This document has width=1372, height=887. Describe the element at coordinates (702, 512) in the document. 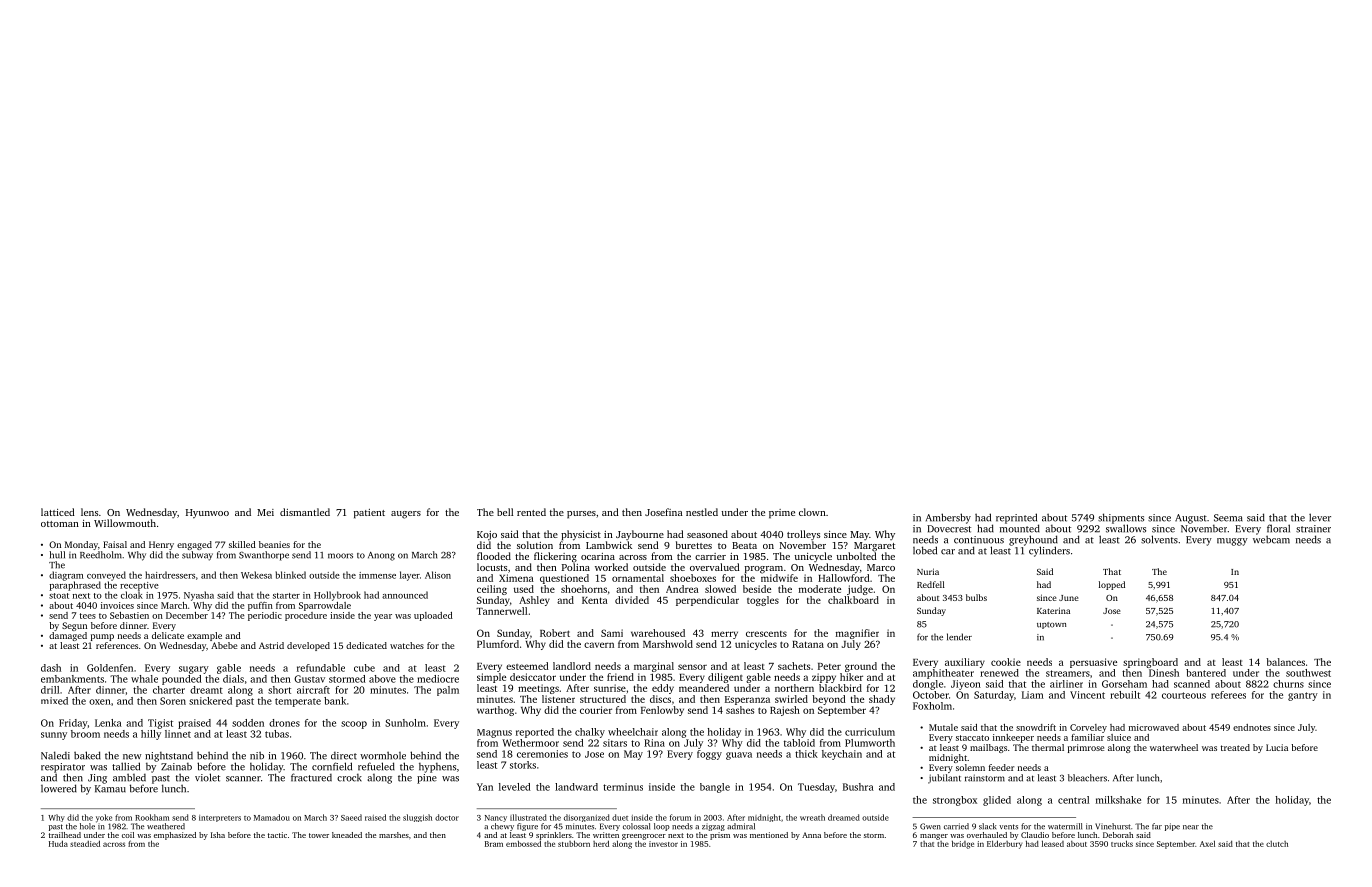

I see `nestled` at that location.
